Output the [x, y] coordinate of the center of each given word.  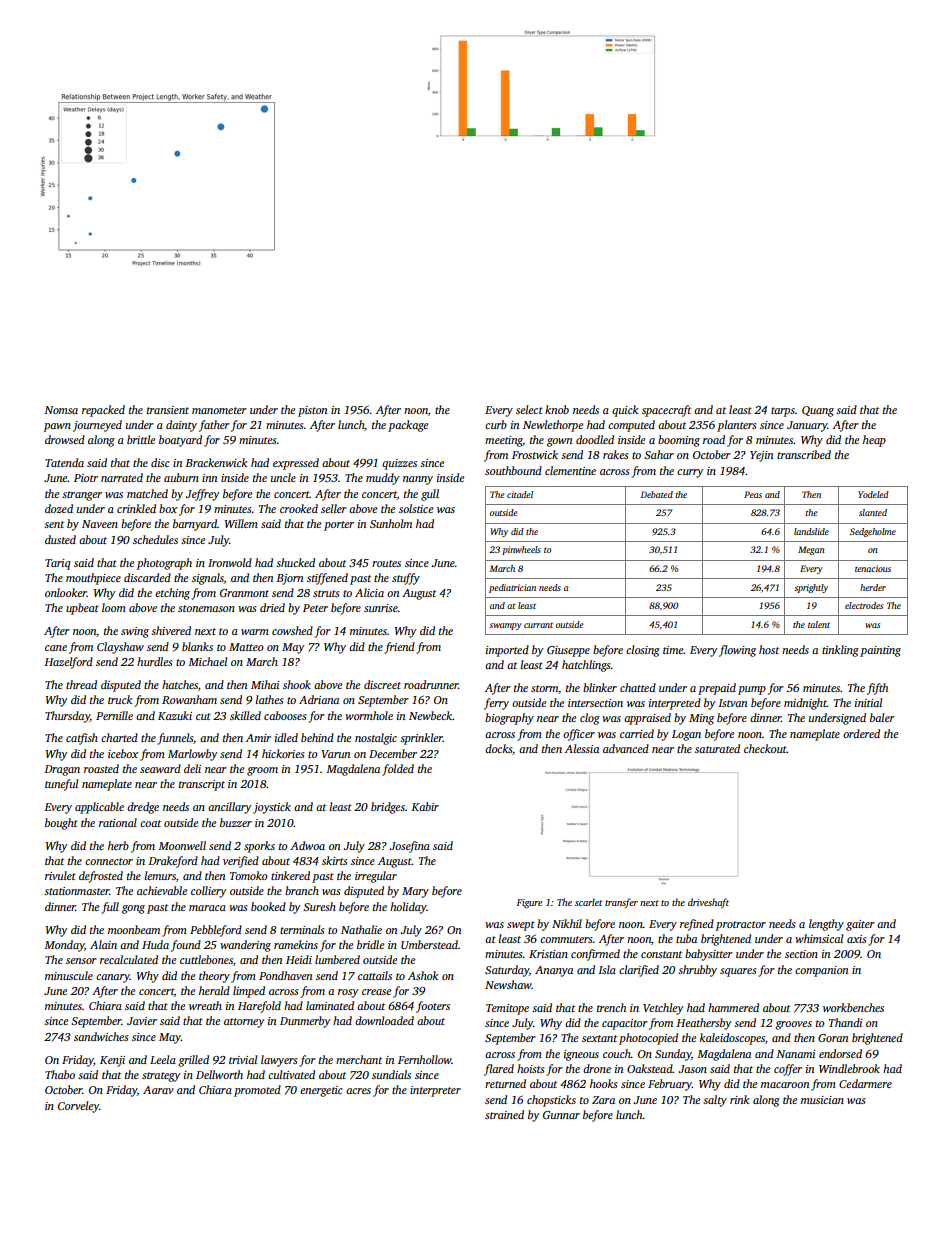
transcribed [804, 454]
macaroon [785, 1085]
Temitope [507, 1009]
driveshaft [708, 903]
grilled [193, 1061]
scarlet [589, 902]
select [529, 409]
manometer [219, 410]
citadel [520, 494]
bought [61, 824]
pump [752, 690]
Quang [818, 411]
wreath [205, 1005]
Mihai [265, 684]
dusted [60, 539]
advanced [626, 748]
